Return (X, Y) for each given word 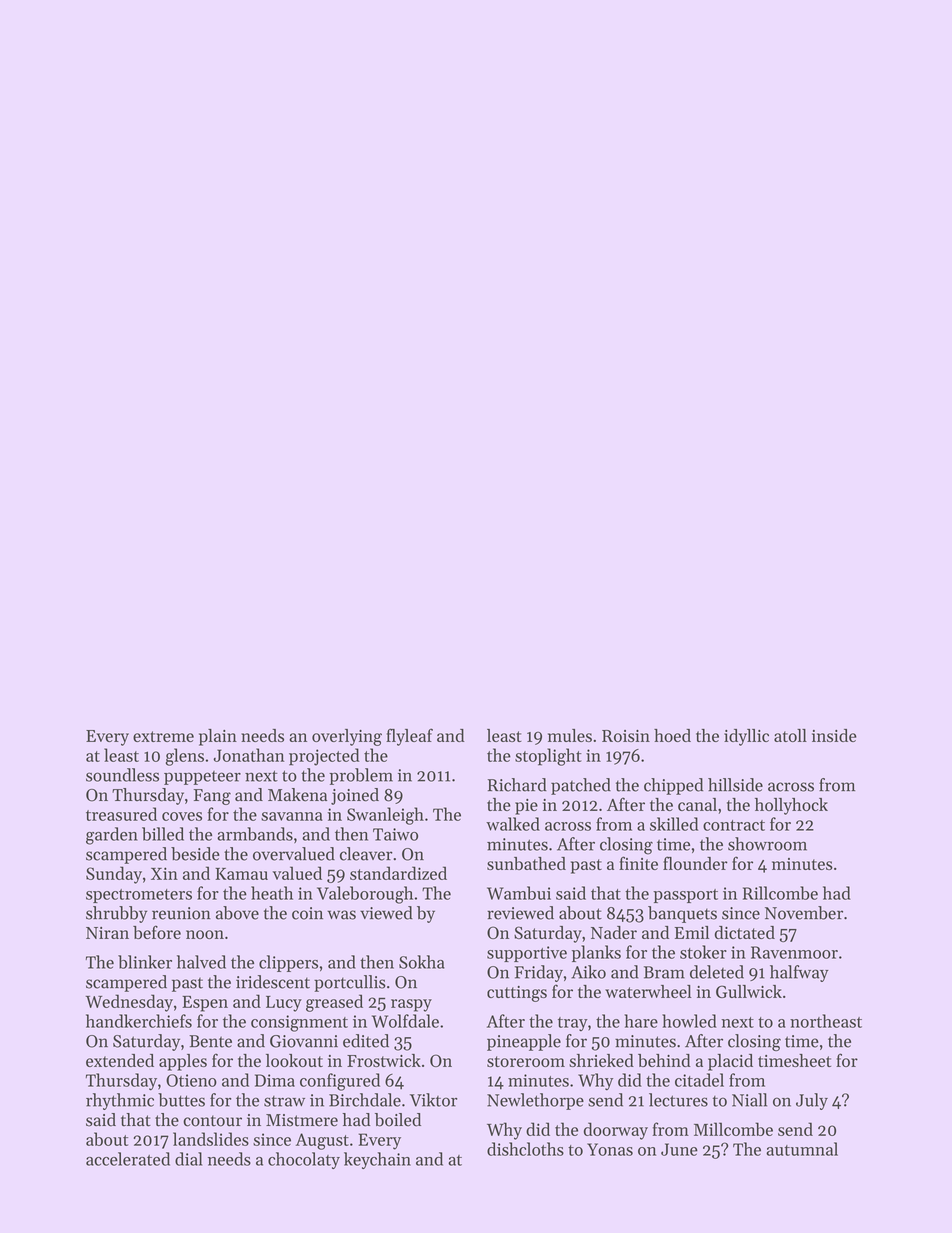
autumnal (802, 1149)
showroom (767, 844)
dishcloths (525, 1149)
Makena (297, 795)
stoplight (548, 757)
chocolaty (304, 1160)
